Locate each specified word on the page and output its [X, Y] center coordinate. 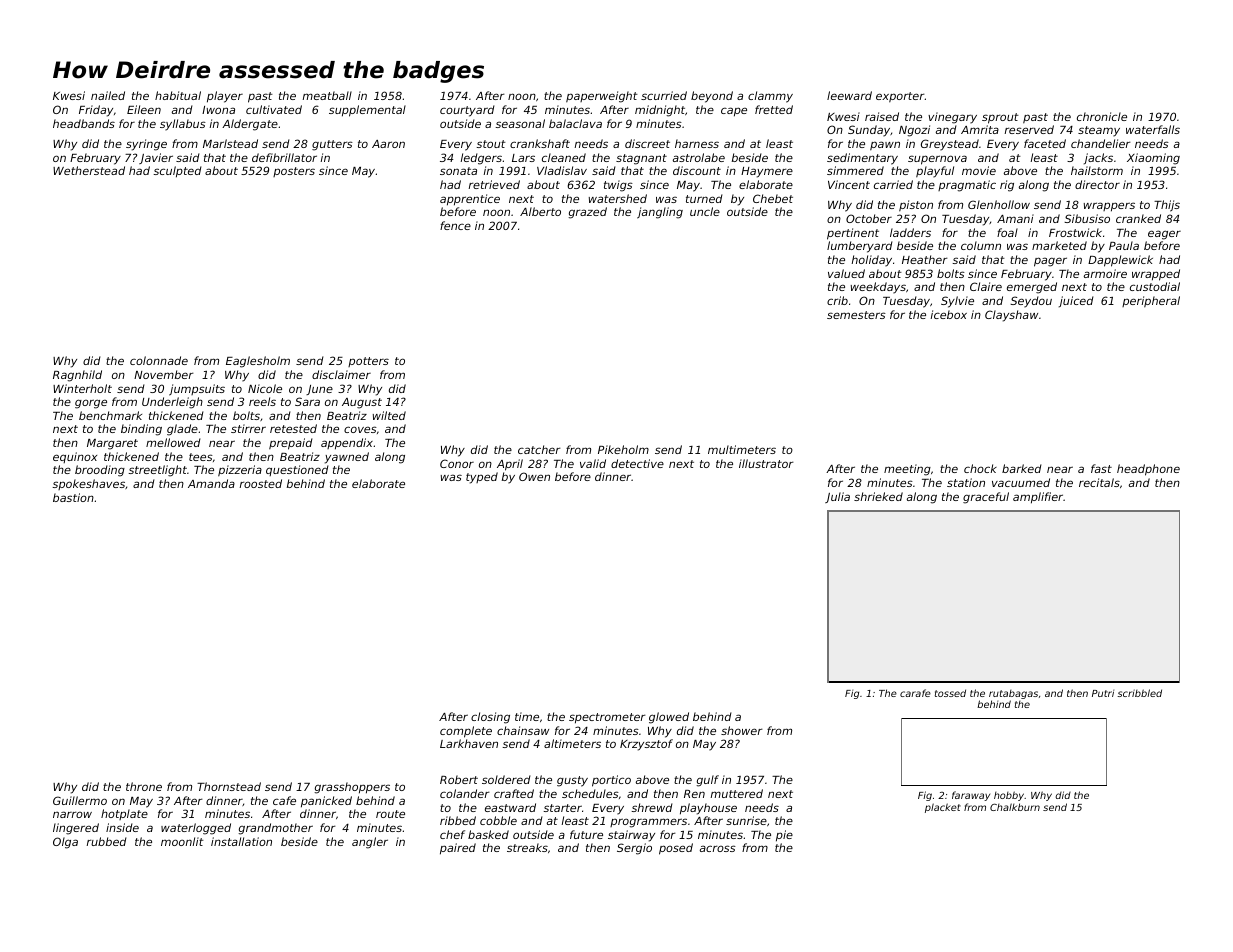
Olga [65, 843]
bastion [73, 497]
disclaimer [341, 374]
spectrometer [607, 718]
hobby [1009, 796]
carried [893, 184]
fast [1101, 468]
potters [368, 362]
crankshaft [540, 143]
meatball [327, 95]
